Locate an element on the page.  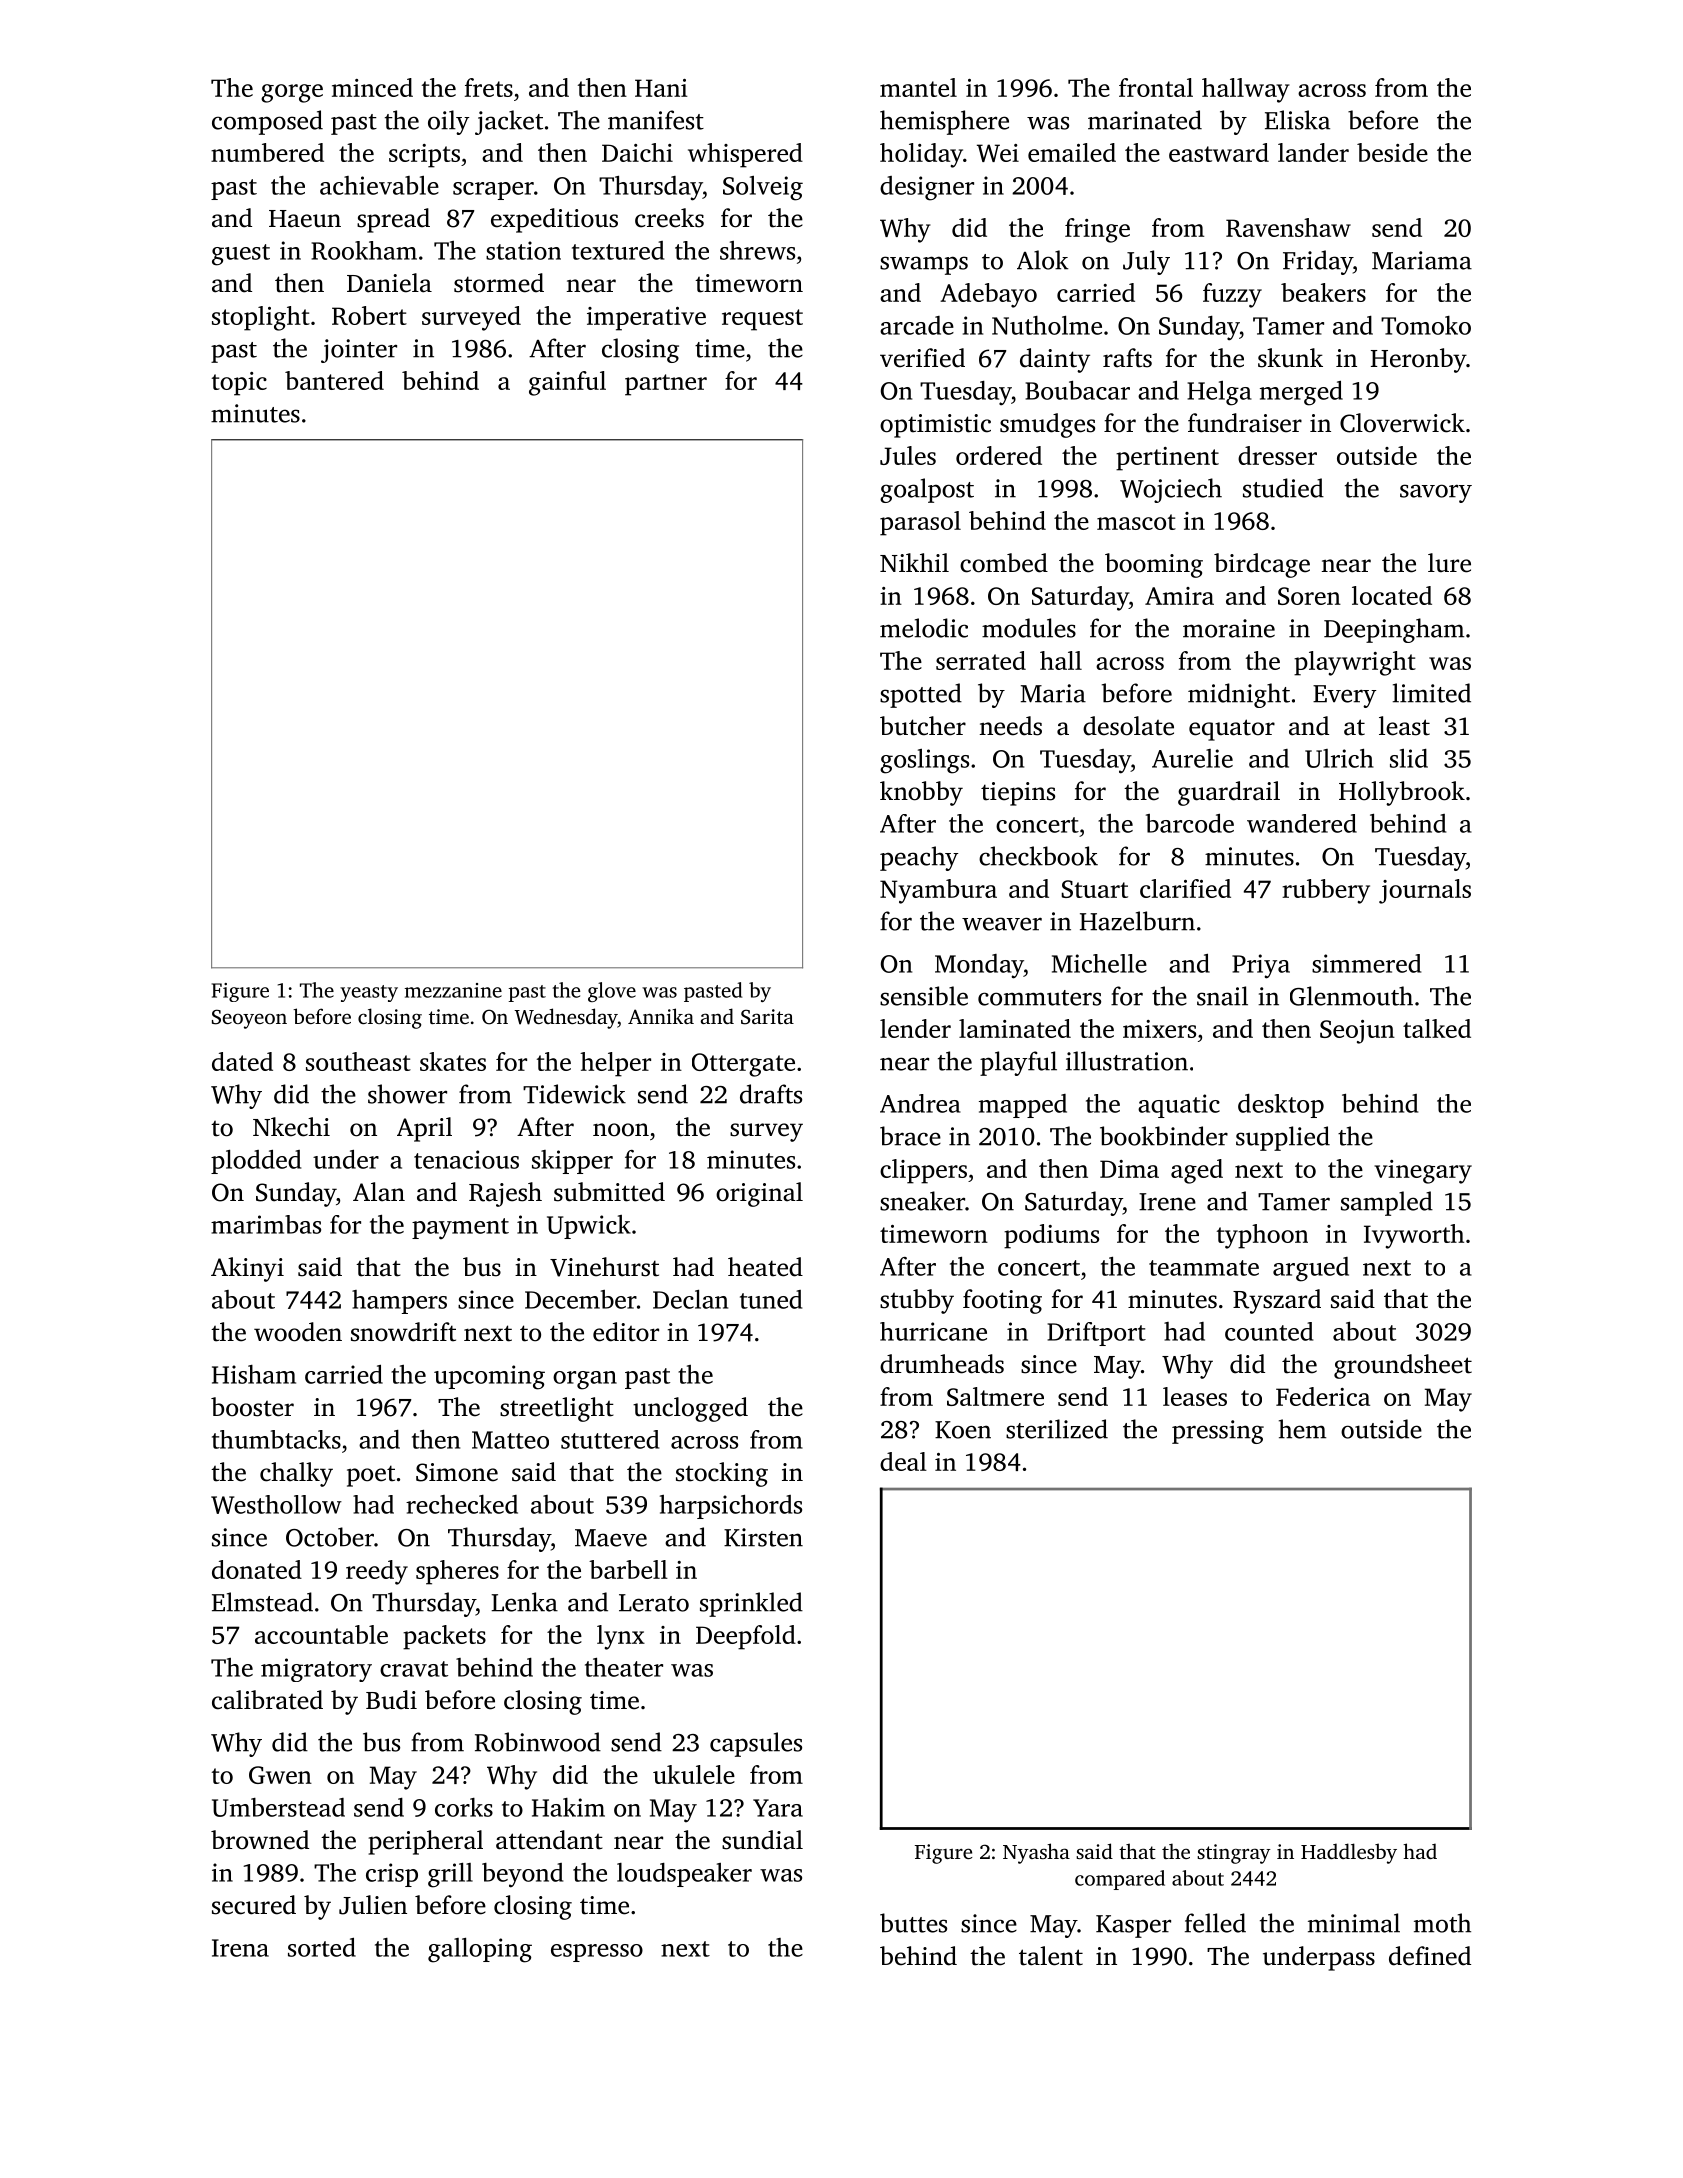
Ulrich is located at coordinates (1339, 758).
